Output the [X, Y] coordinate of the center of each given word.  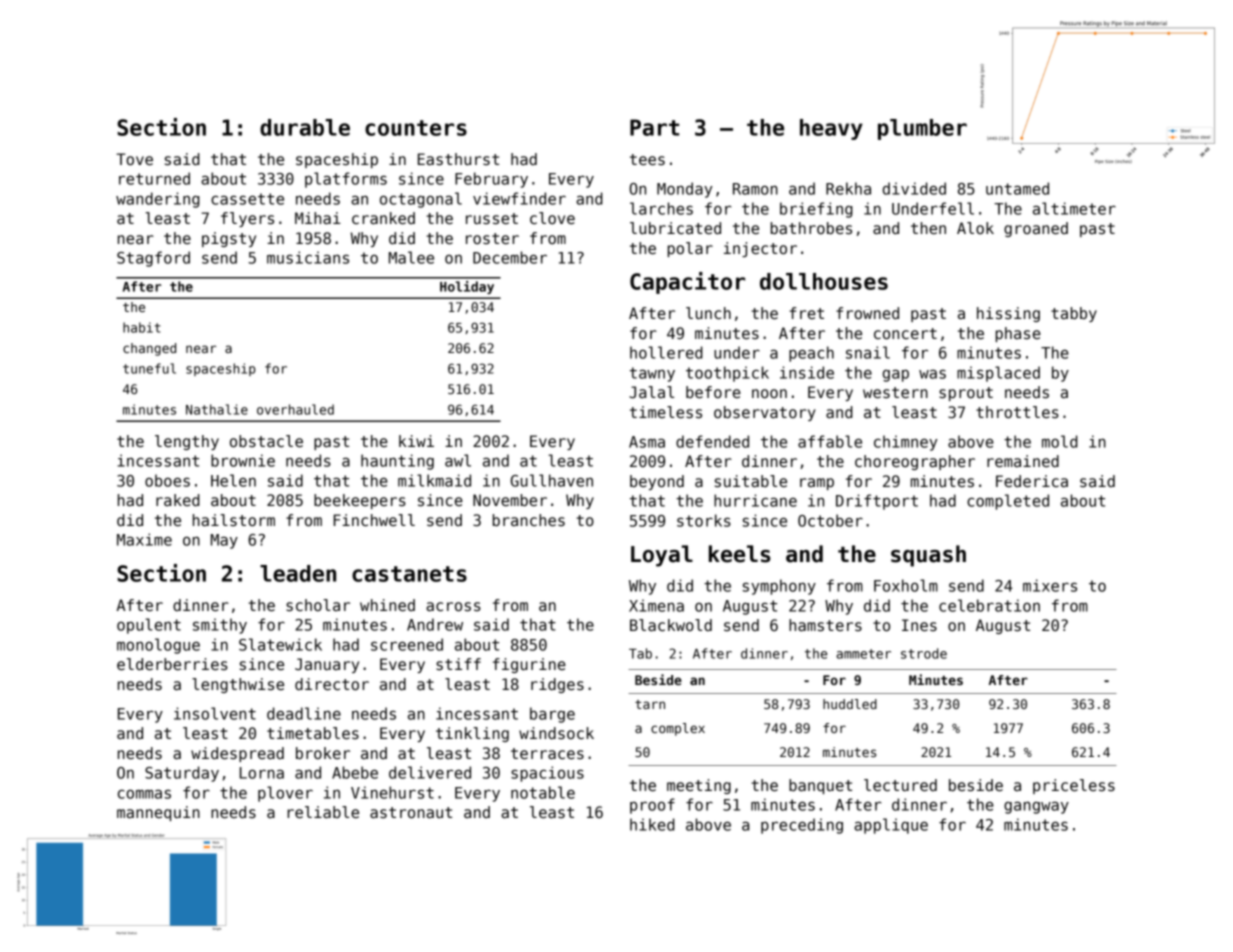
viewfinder [519, 198]
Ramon [755, 189]
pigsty [229, 239]
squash [928, 556]
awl [458, 460]
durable [305, 127]
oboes [167, 480]
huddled [850, 704]
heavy [831, 129]
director [332, 684]
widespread [237, 754]
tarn [650, 704]
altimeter [1074, 208]
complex [678, 729]
